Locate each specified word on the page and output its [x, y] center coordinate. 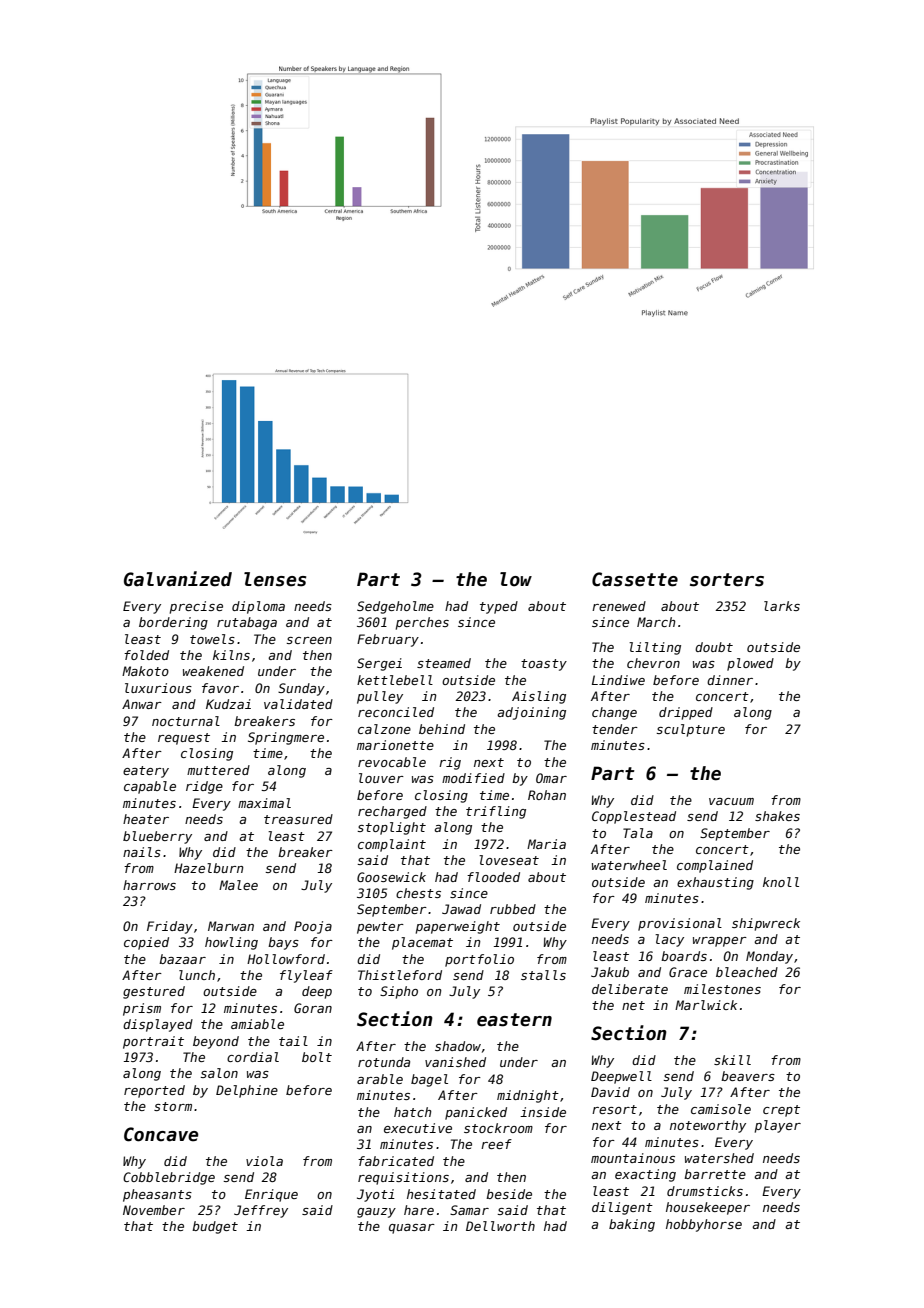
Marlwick [706, 1005]
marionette [395, 745]
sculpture [690, 730]
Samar [469, 1210]
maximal [264, 803]
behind [442, 729]
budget [215, 1227]
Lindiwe [618, 680]
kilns [231, 655]
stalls [543, 975]
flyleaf [306, 976]
